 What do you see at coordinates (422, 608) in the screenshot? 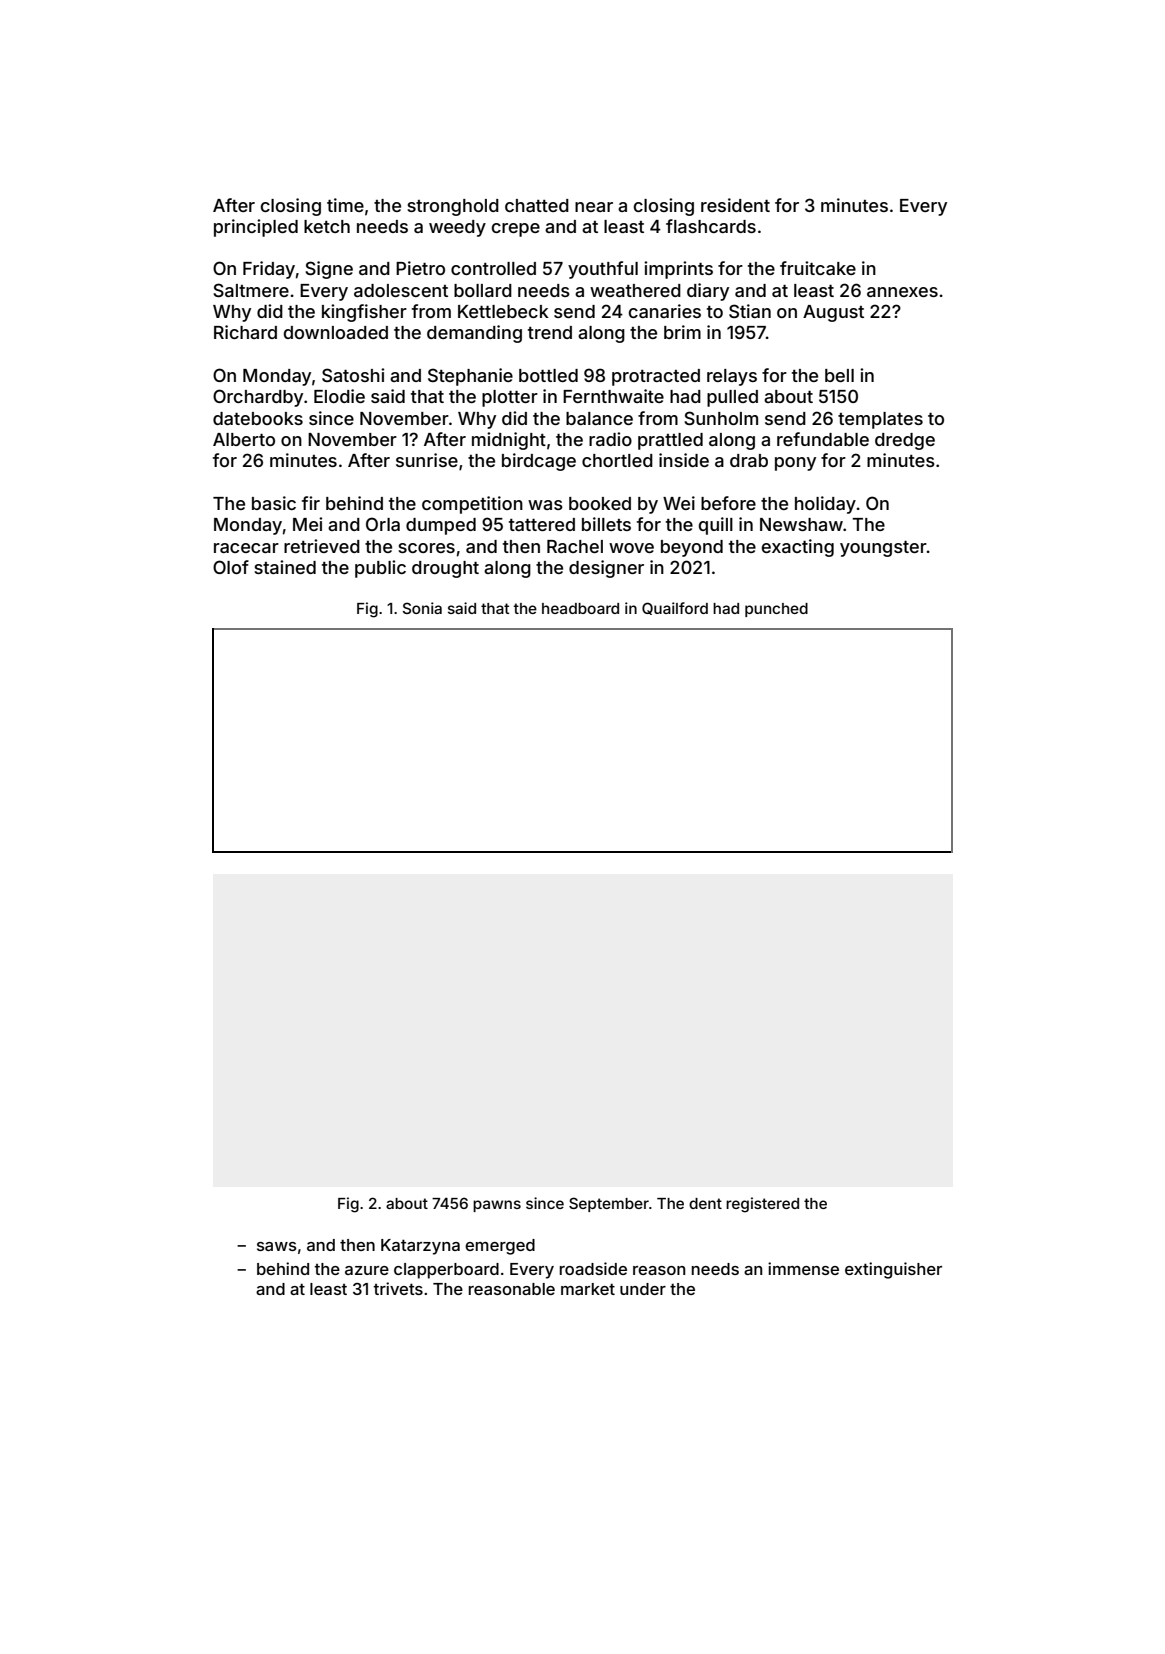
I see `Sonia` at bounding box center [422, 608].
